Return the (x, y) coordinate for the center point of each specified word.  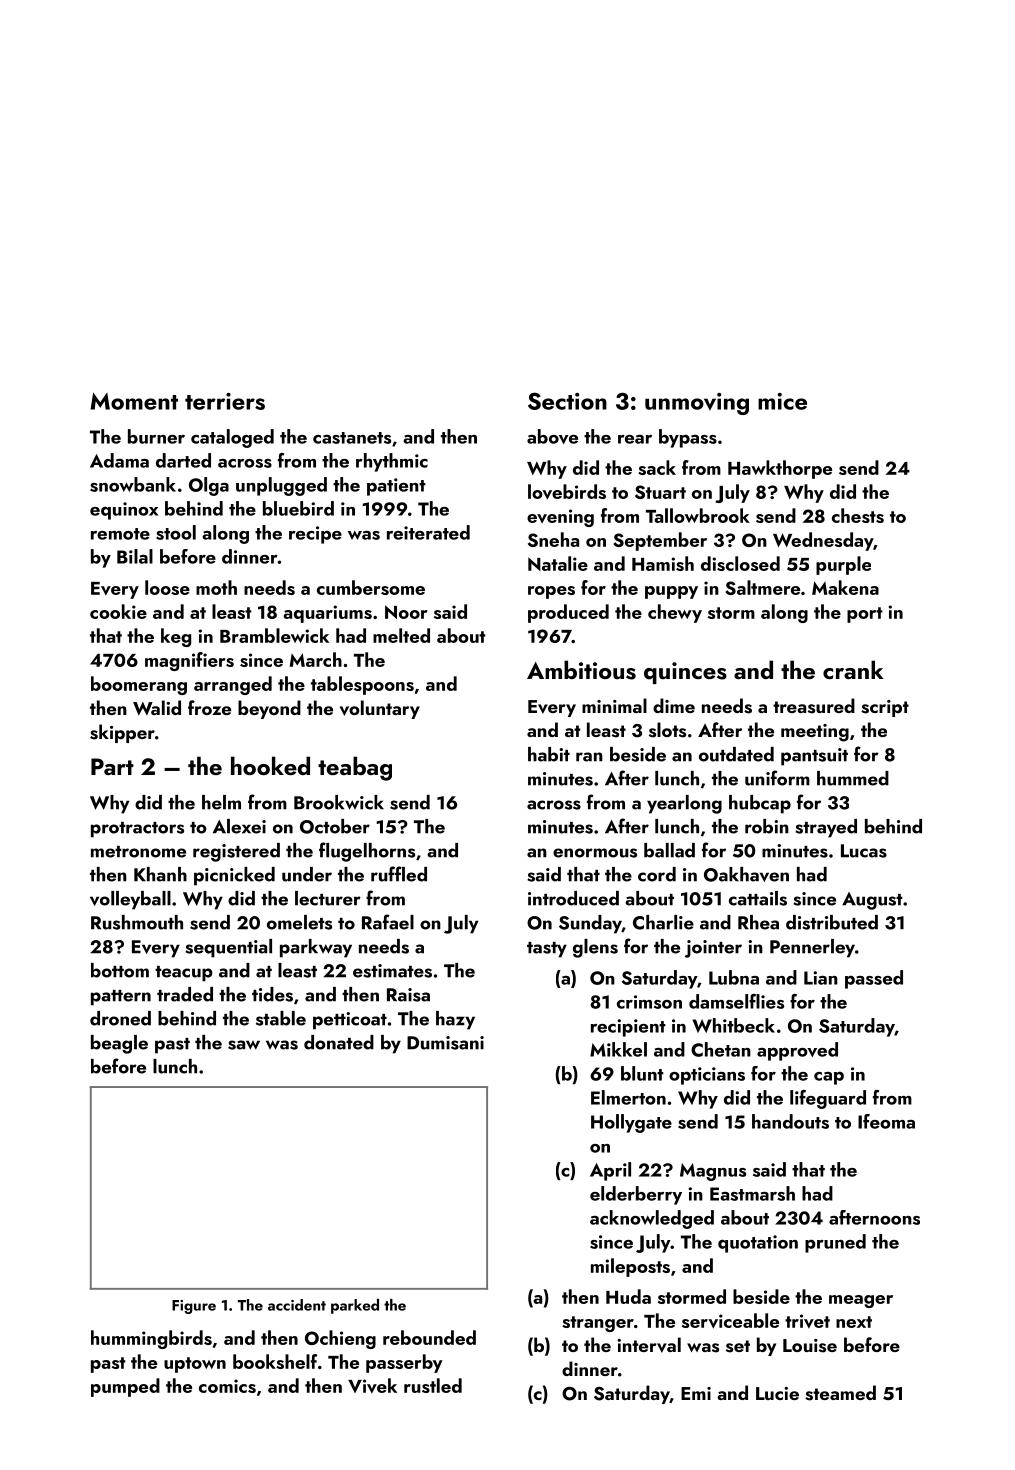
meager (861, 1301)
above (552, 436)
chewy (675, 613)
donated (339, 1042)
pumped (125, 1387)
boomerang (139, 685)
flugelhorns (367, 852)
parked (355, 1306)
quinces (685, 673)
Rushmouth (137, 922)
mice (782, 401)
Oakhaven (746, 874)
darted (183, 460)
